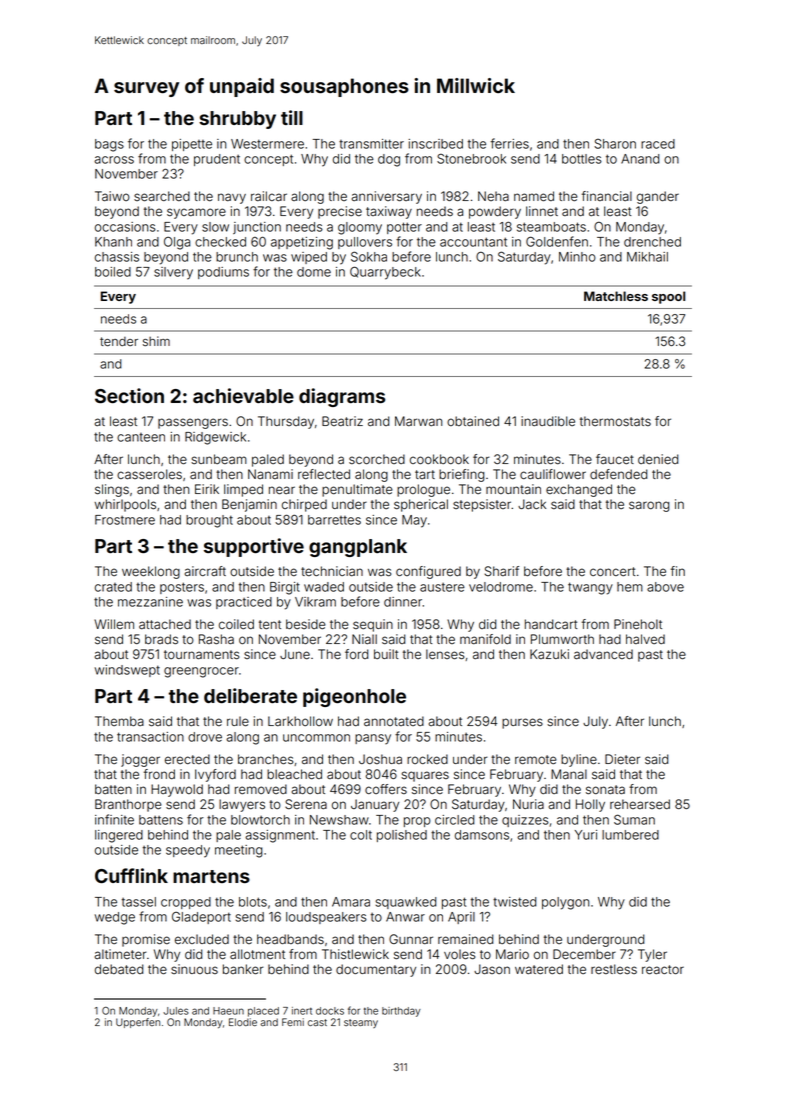 The height and width of the page is (1116, 786). I want to click on byline, so click(579, 760).
